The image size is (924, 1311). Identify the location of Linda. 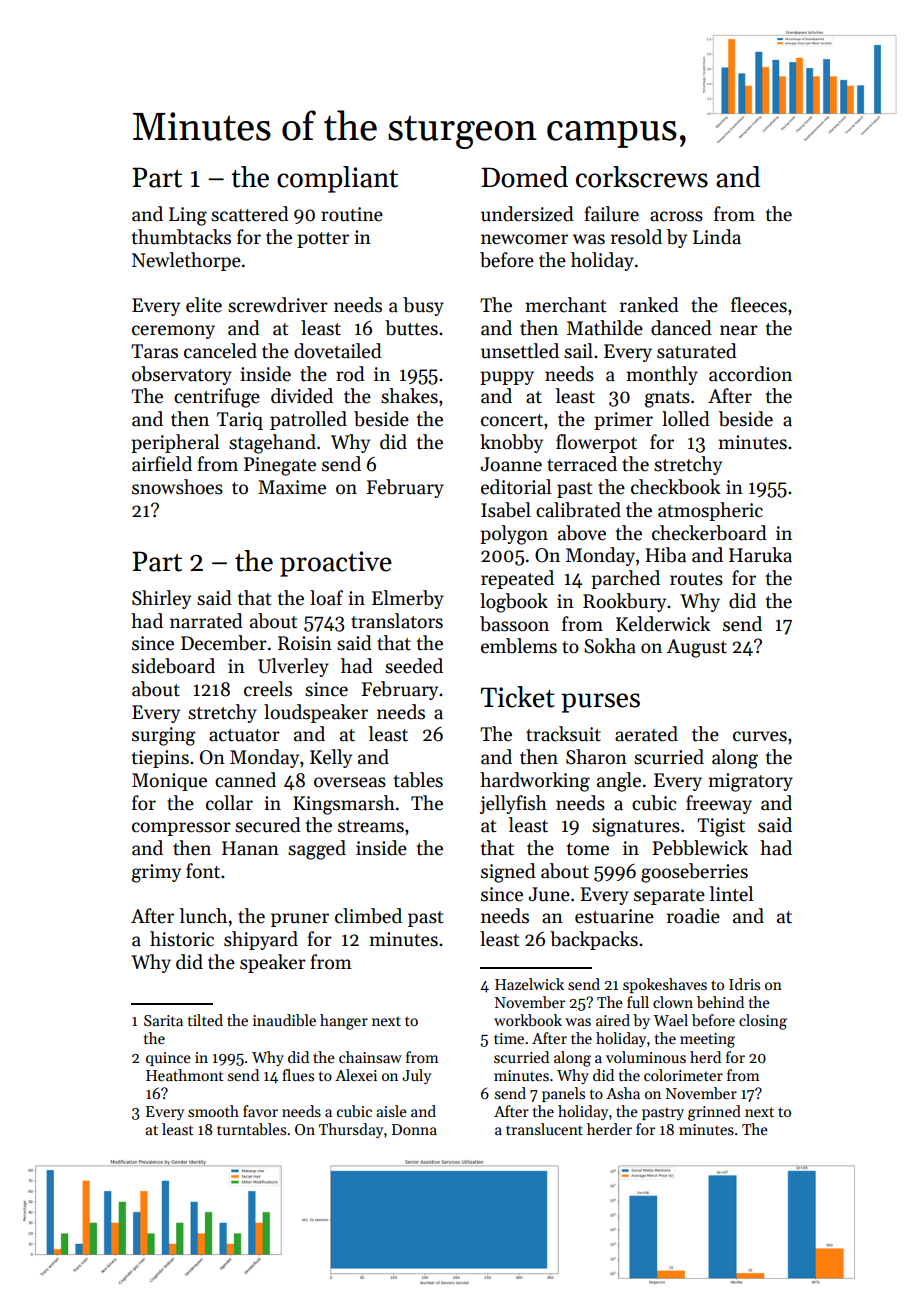
(717, 237).
